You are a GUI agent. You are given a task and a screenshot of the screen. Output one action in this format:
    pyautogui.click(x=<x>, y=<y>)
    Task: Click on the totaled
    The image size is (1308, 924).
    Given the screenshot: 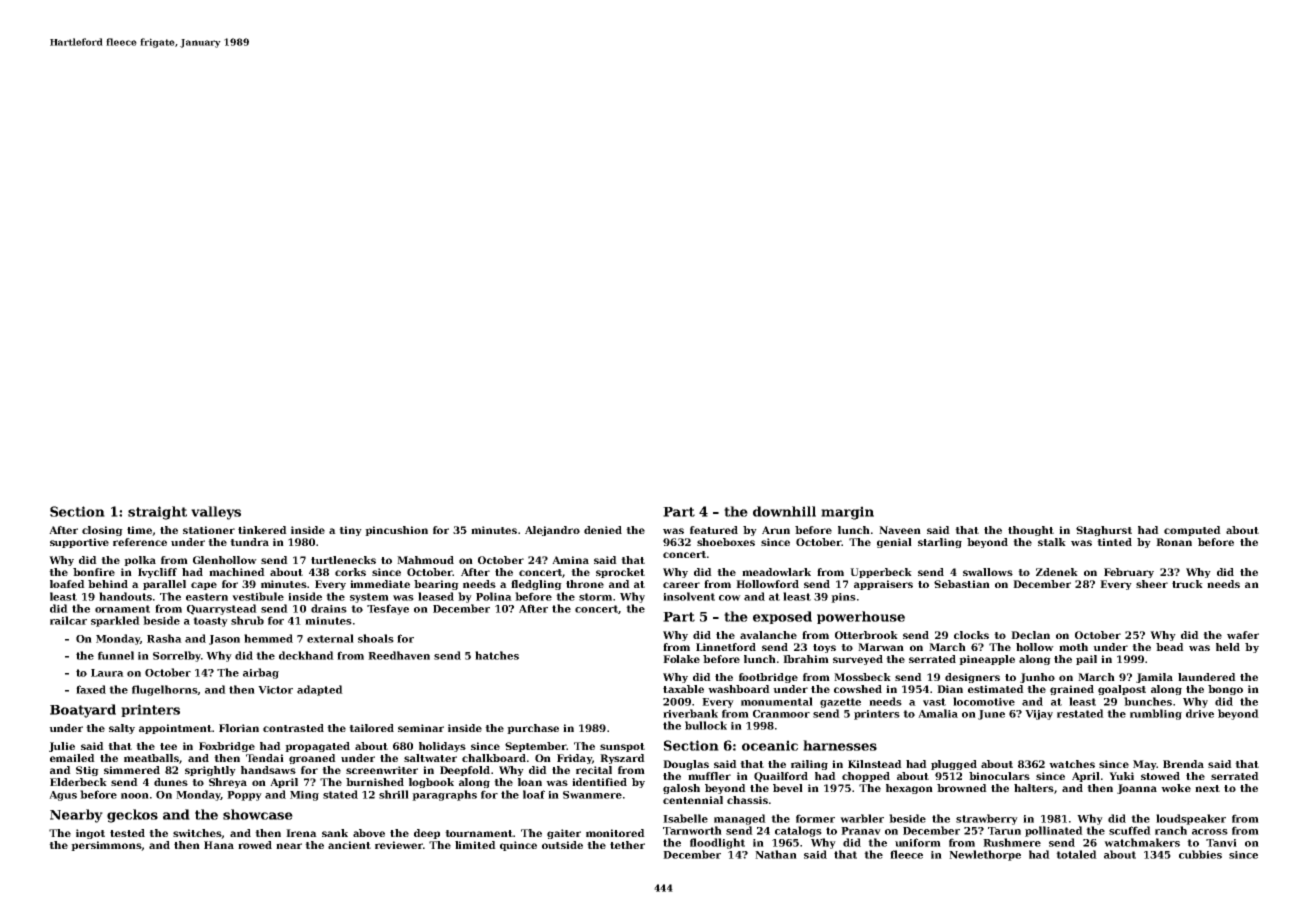 What is the action you would take?
    pyautogui.click(x=1076, y=854)
